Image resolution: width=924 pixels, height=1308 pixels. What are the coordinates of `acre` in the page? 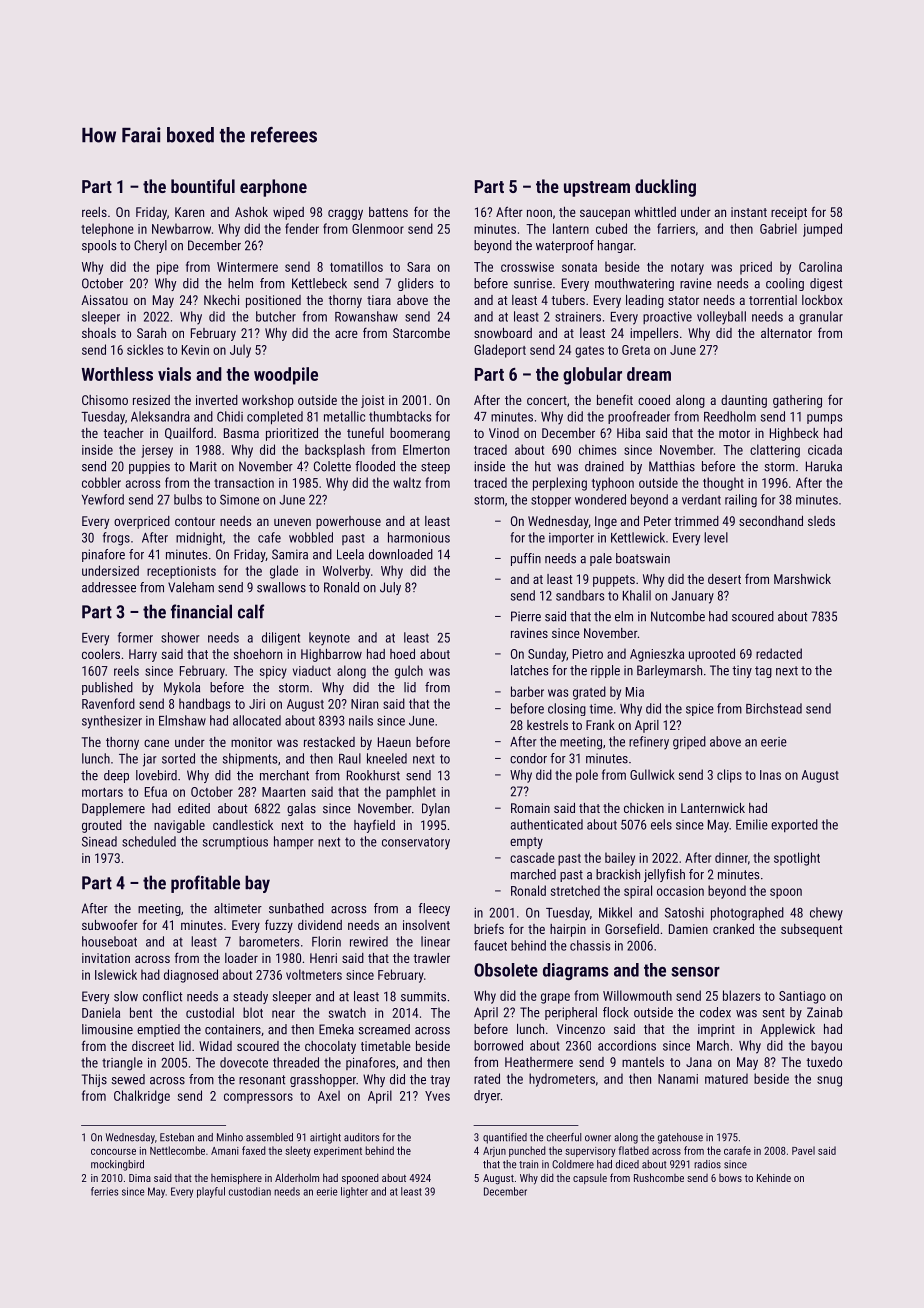 It's located at (346, 334).
